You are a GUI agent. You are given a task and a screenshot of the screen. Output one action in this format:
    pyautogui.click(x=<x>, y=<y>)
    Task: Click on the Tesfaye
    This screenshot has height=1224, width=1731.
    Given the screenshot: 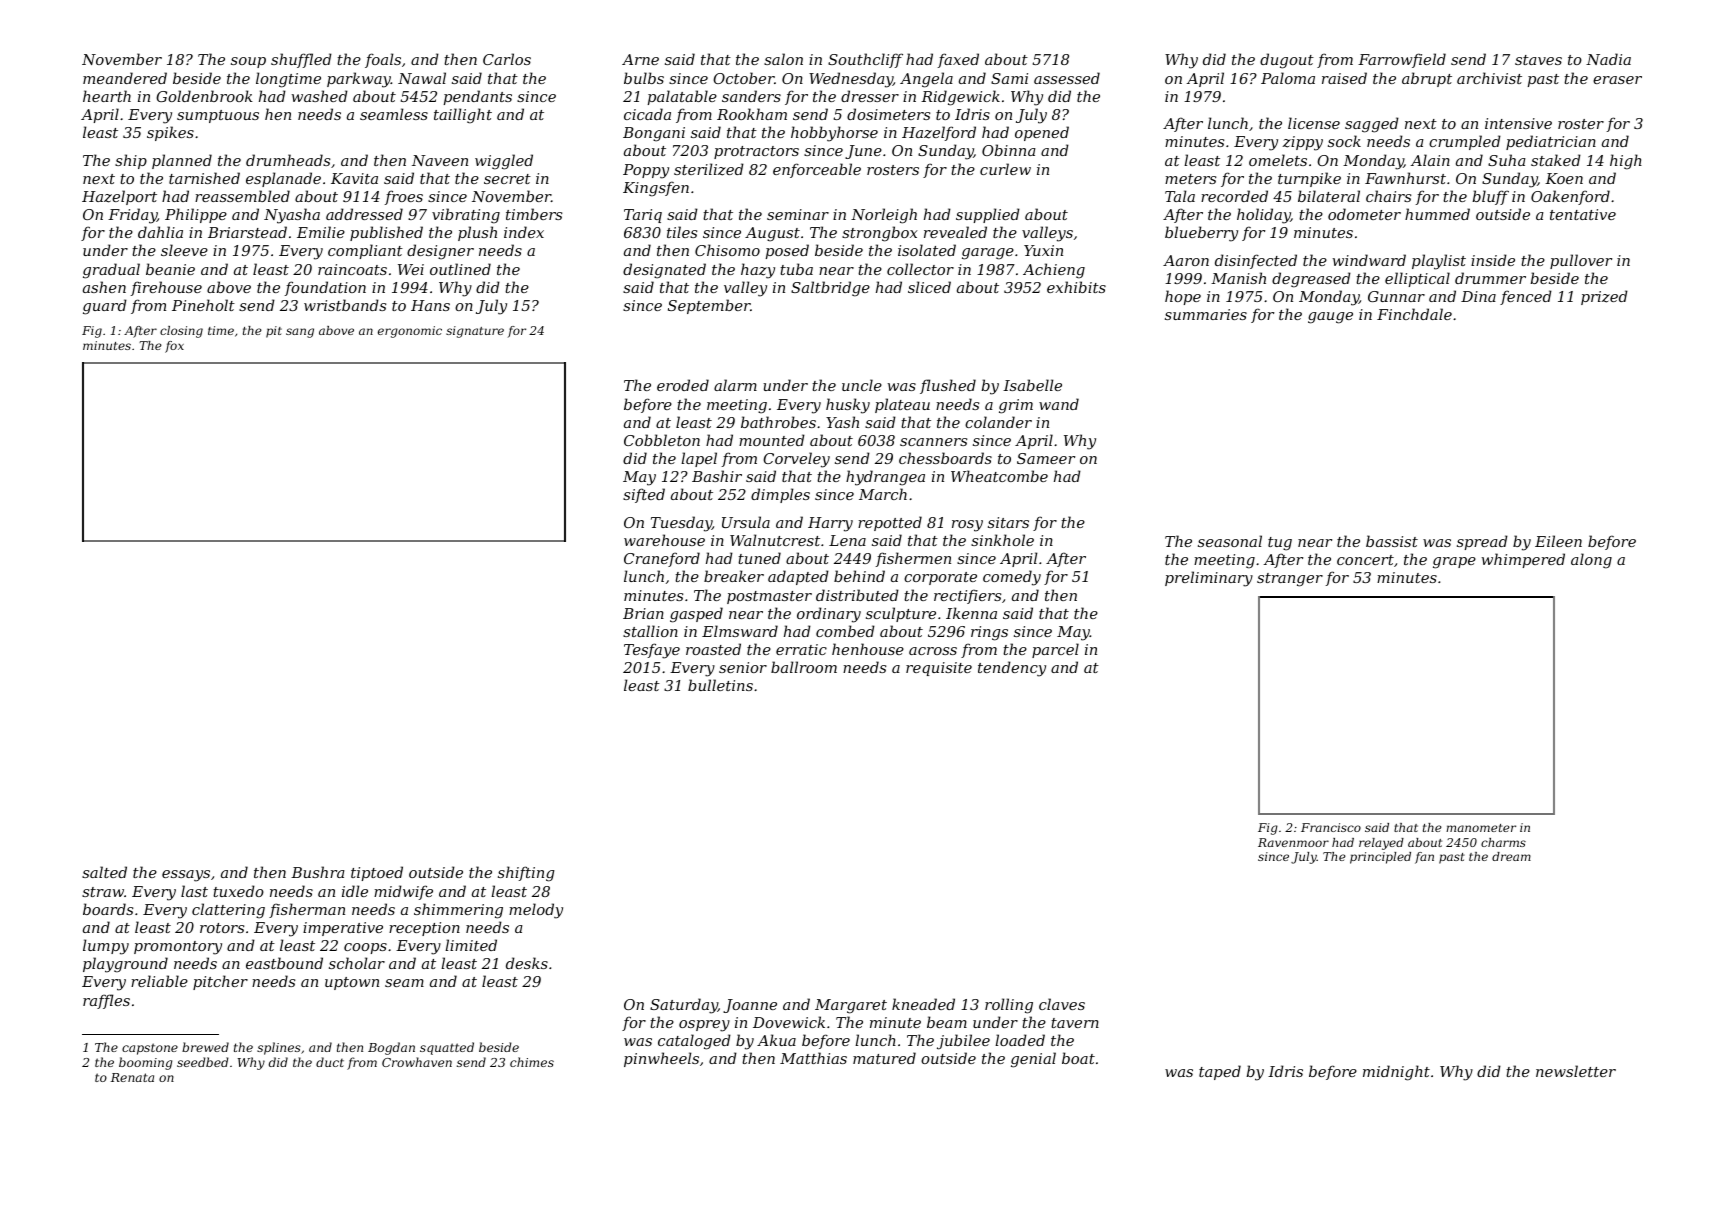 What is the action you would take?
    pyautogui.click(x=652, y=651)
